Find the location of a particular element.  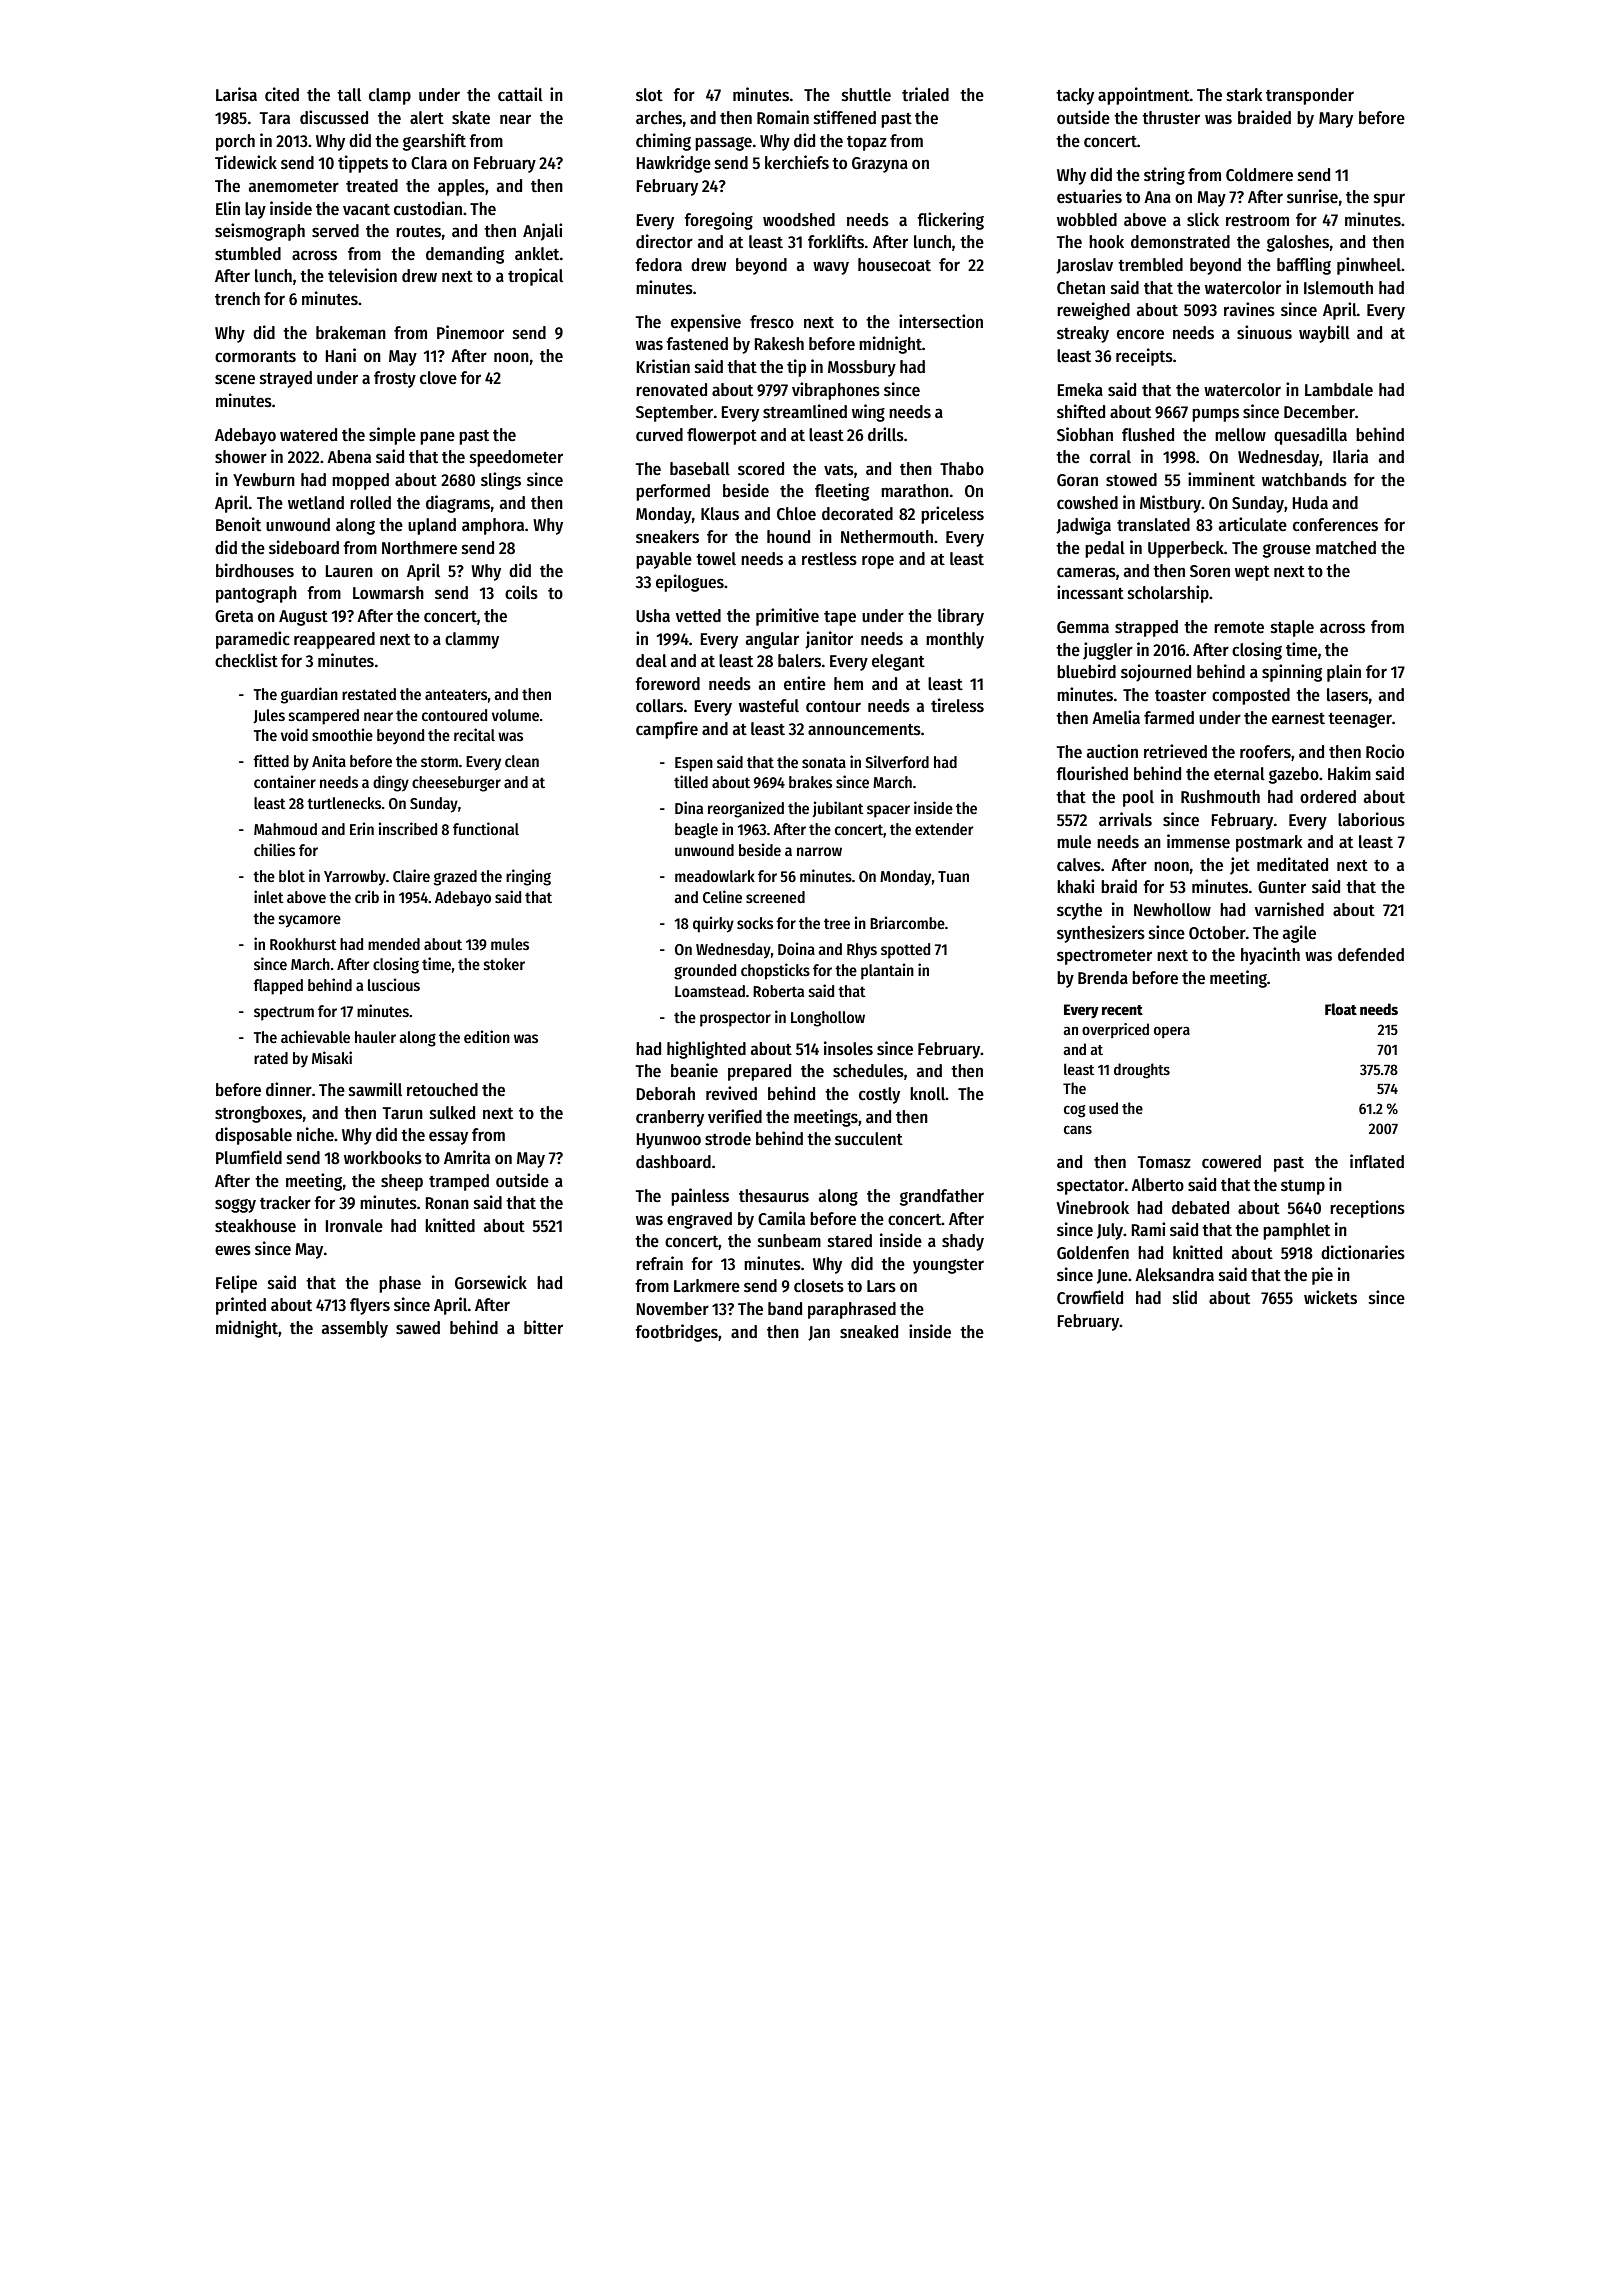

spur is located at coordinates (1389, 200).
